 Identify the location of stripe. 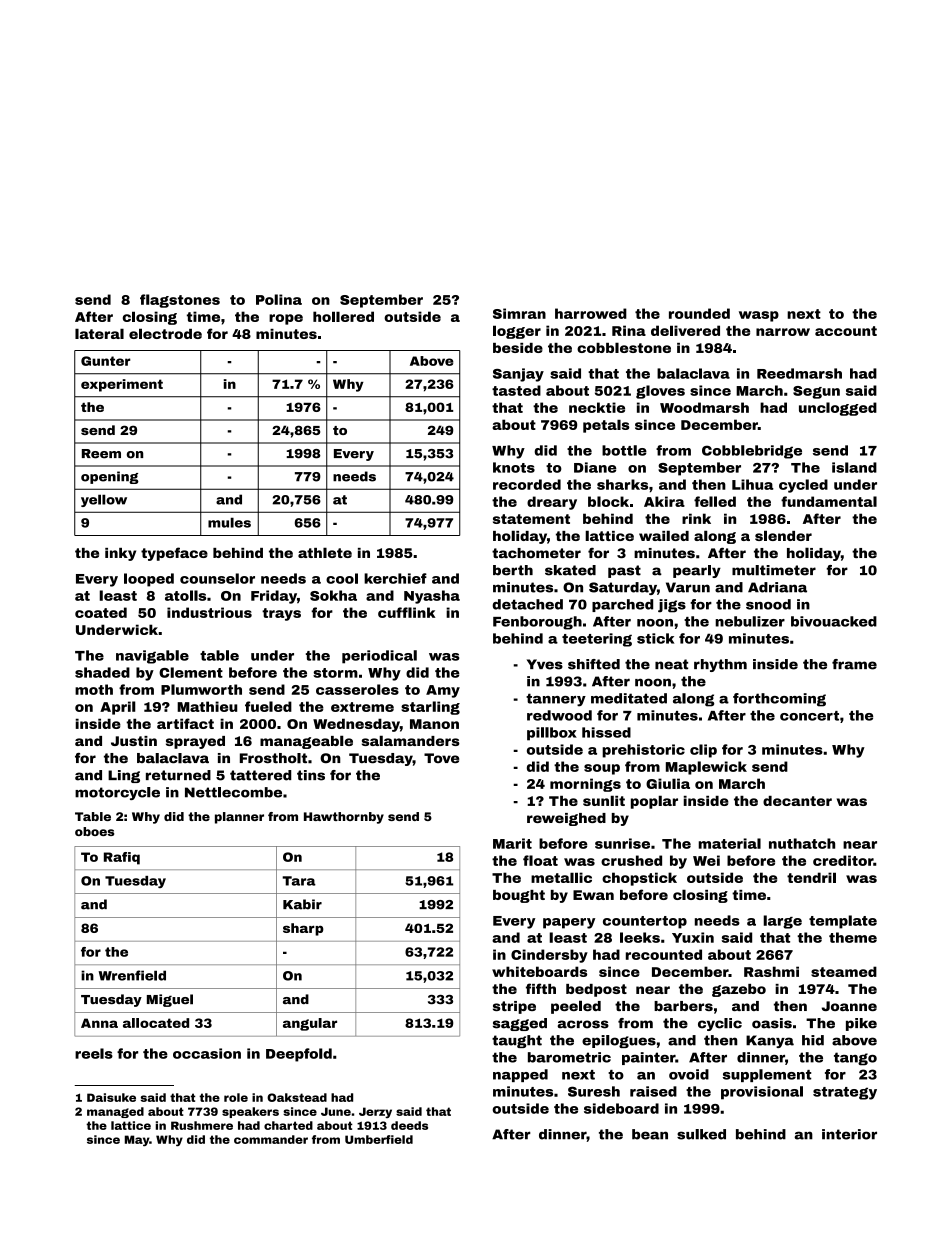
(514, 1007).
